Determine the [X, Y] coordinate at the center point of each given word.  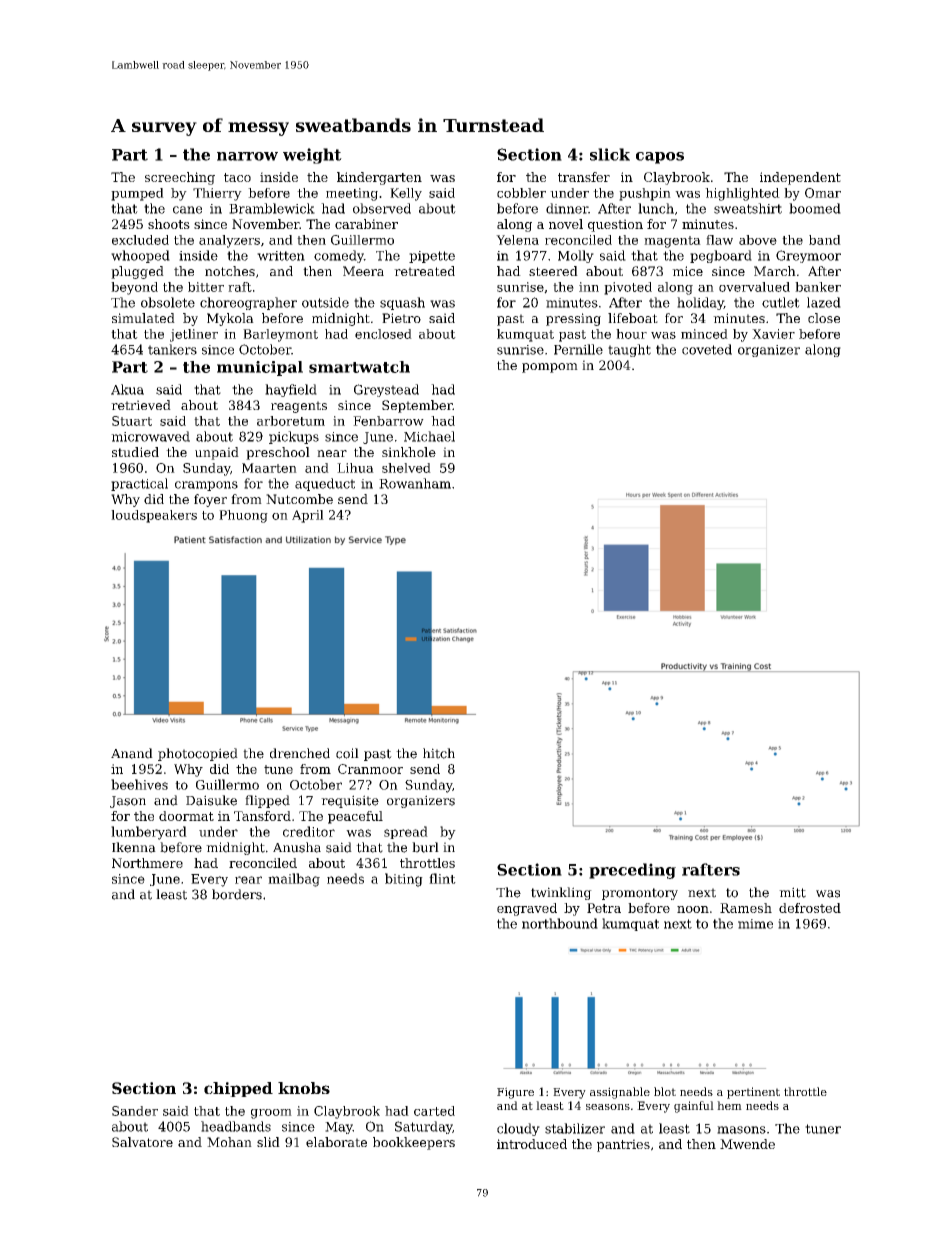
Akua [127, 389]
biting [404, 880]
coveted [707, 349]
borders [237, 894]
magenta [672, 242]
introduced [532, 1144]
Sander [135, 1111]
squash [402, 303]
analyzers [229, 241]
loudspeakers [154, 516]
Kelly [406, 194]
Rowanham [415, 483]
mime [755, 924]
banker [818, 287]
